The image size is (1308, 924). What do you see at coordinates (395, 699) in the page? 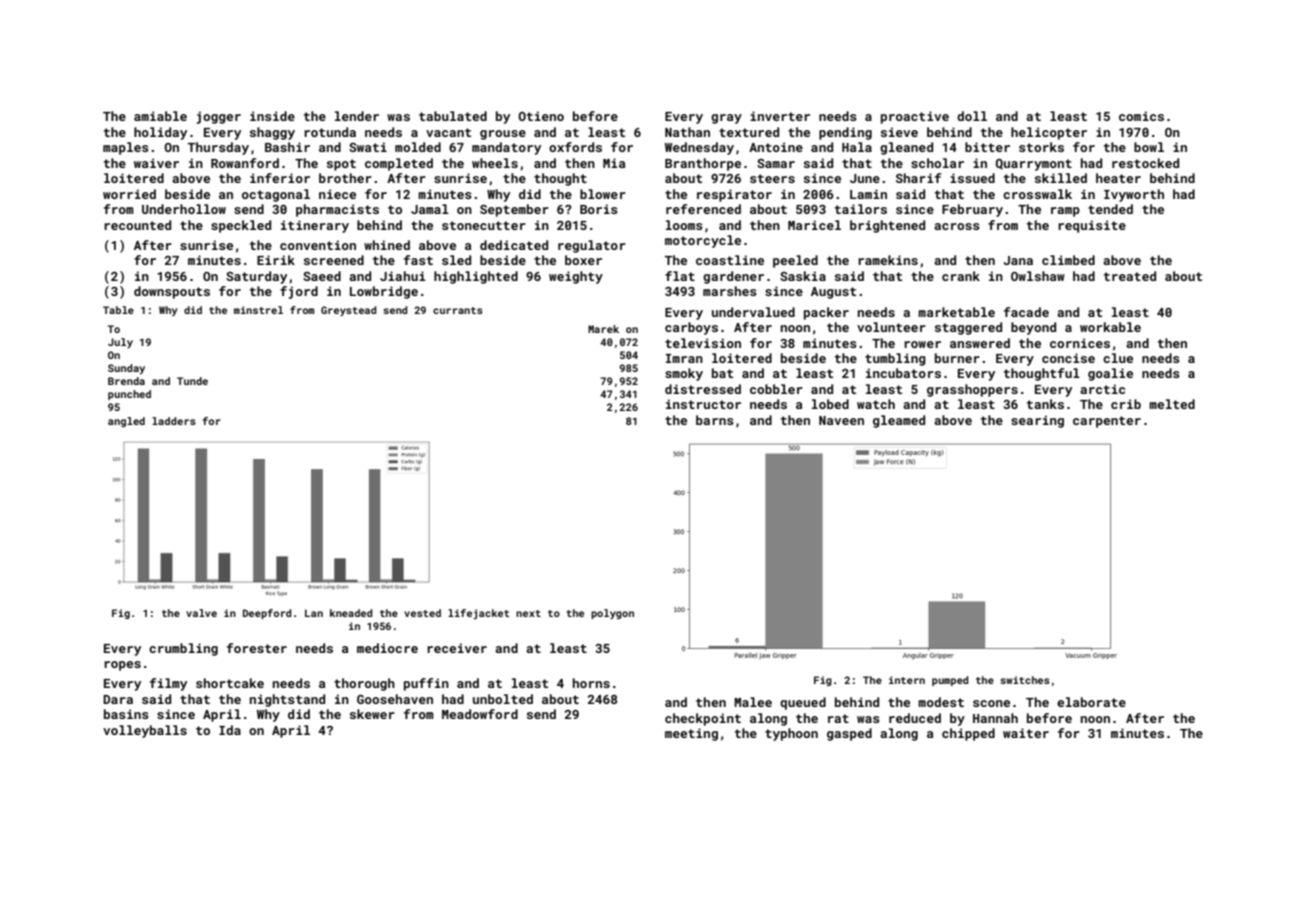
I see `Goosehaven` at bounding box center [395, 699].
